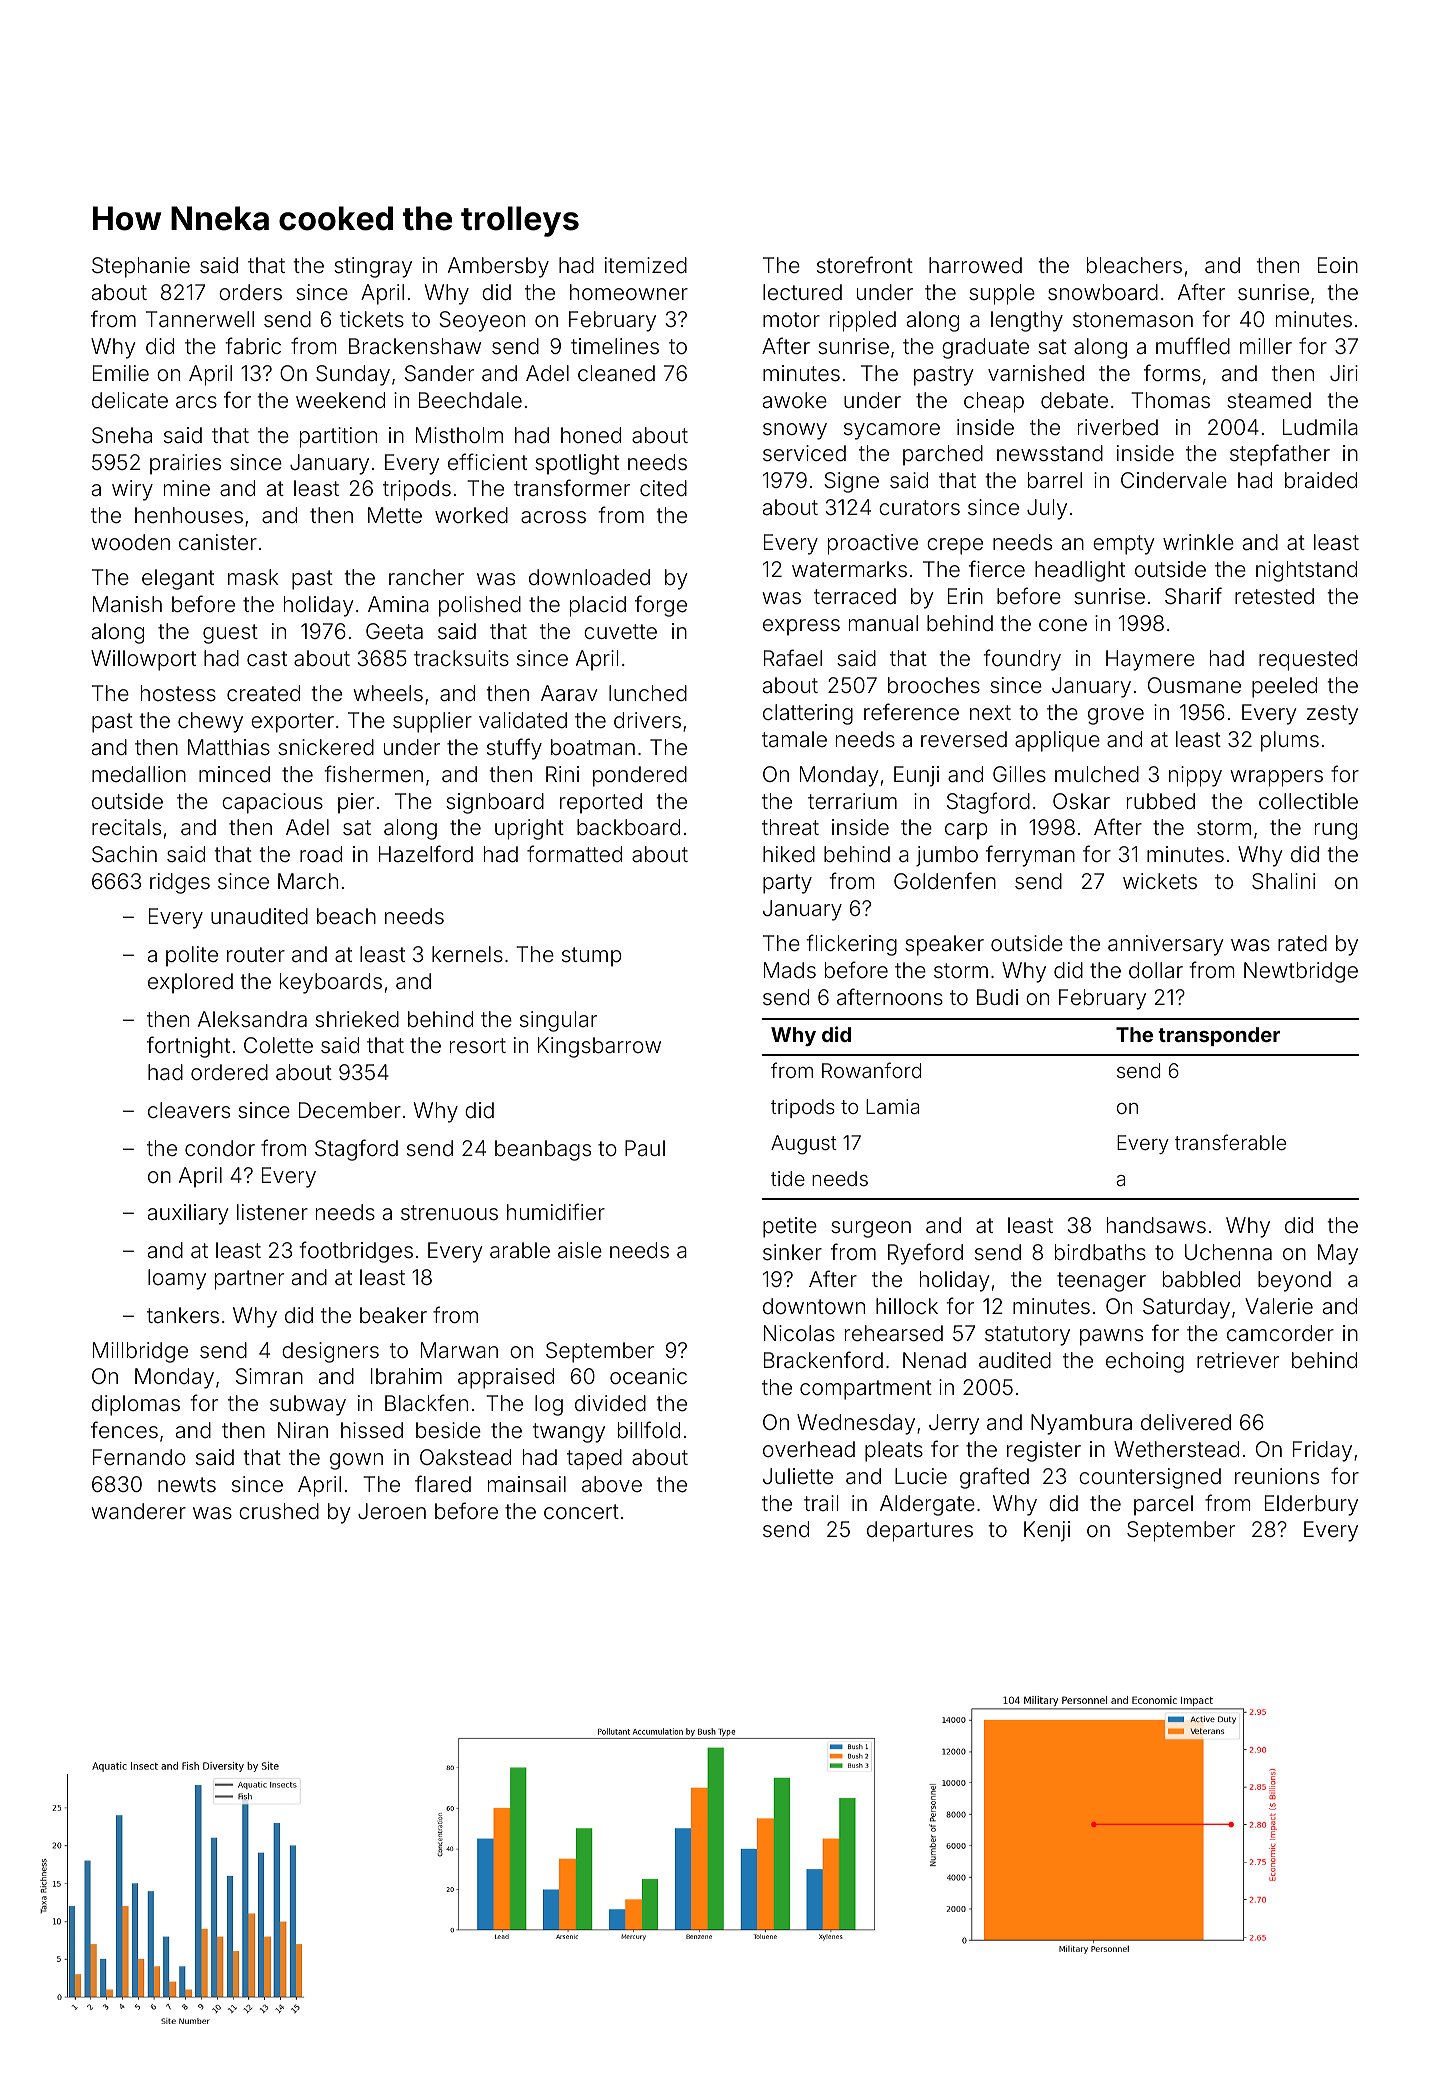 This screenshot has width=1450, height=2100. I want to click on wheels, so click(388, 693).
